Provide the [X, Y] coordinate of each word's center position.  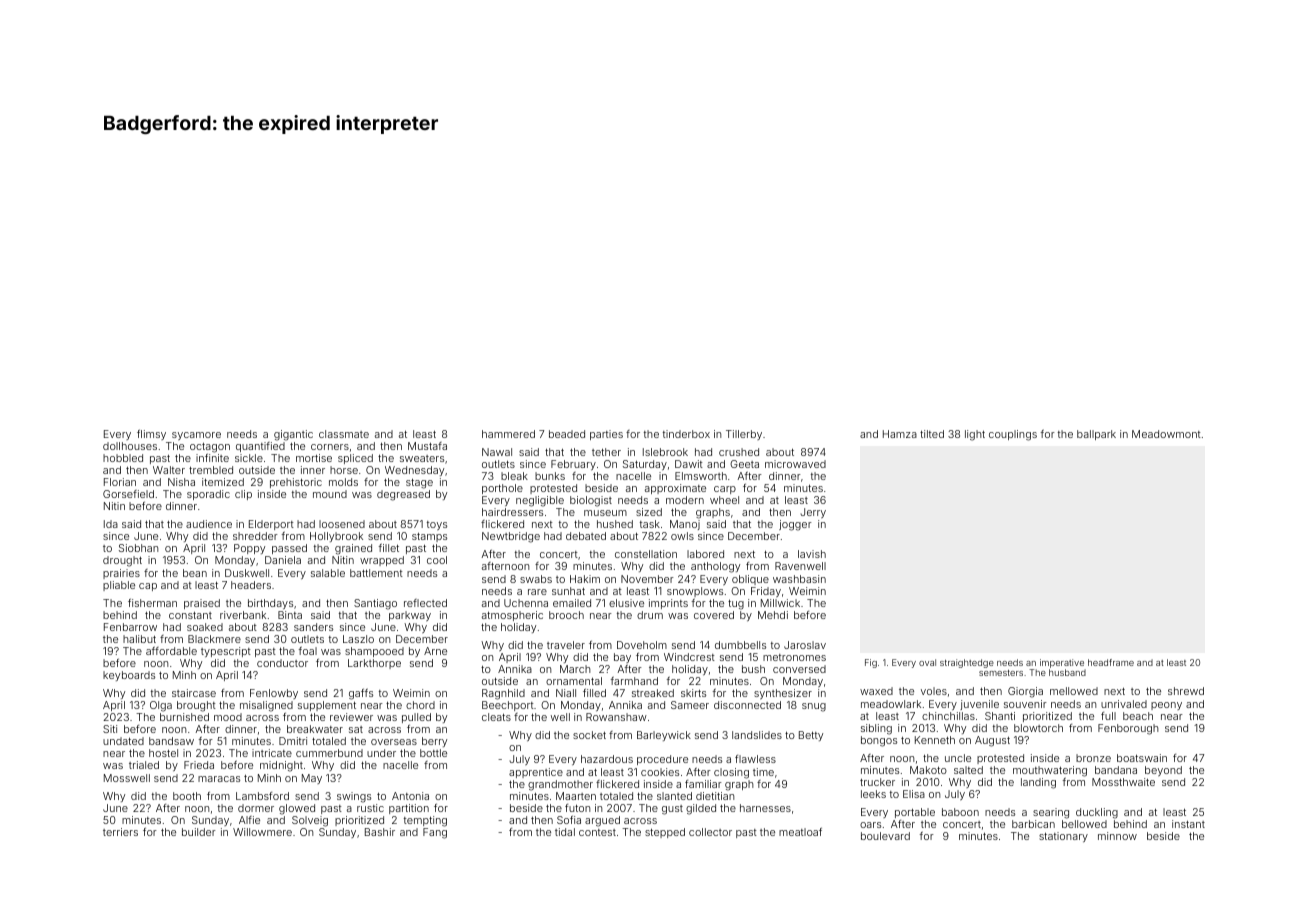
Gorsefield [128, 494]
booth [187, 796]
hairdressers [512, 512]
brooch [566, 615]
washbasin [799, 579]
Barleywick [664, 736]
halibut [139, 639]
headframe [1111, 662]
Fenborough [1128, 729]
